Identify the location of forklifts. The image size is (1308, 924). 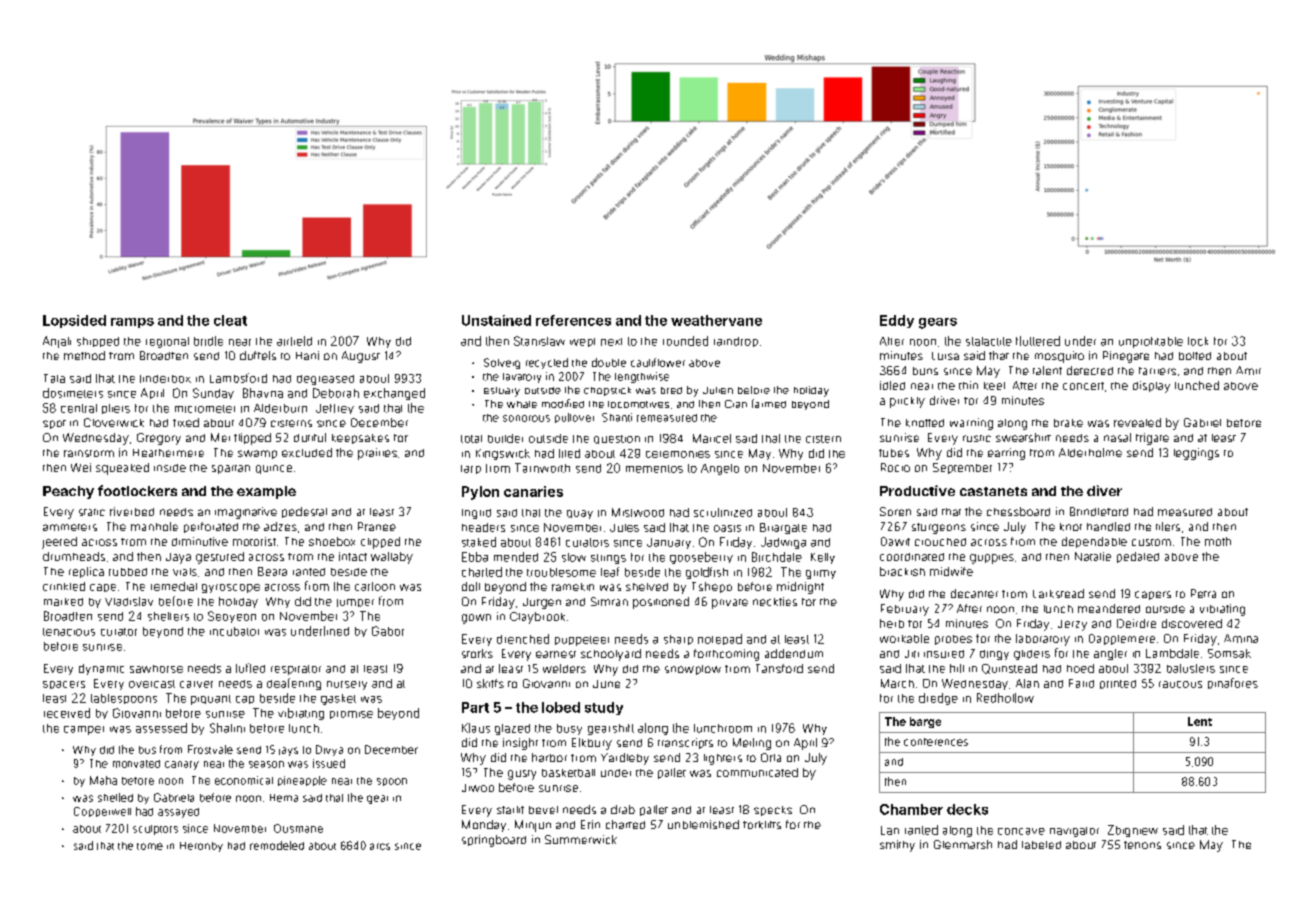
(762, 825).
